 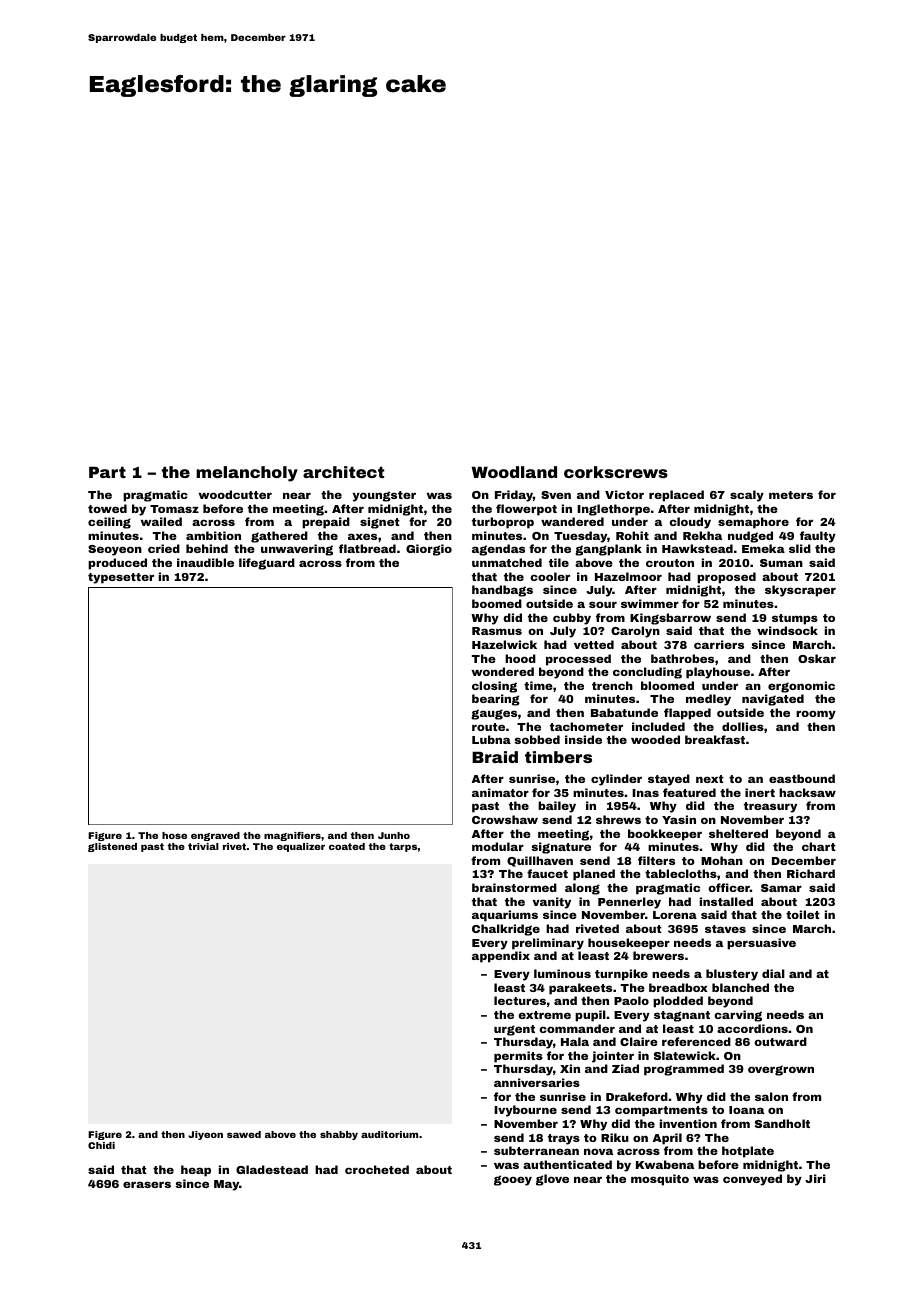 What do you see at coordinates (491, 739) in the page?
I see `Lubna` at bounding box center [491, 739].
